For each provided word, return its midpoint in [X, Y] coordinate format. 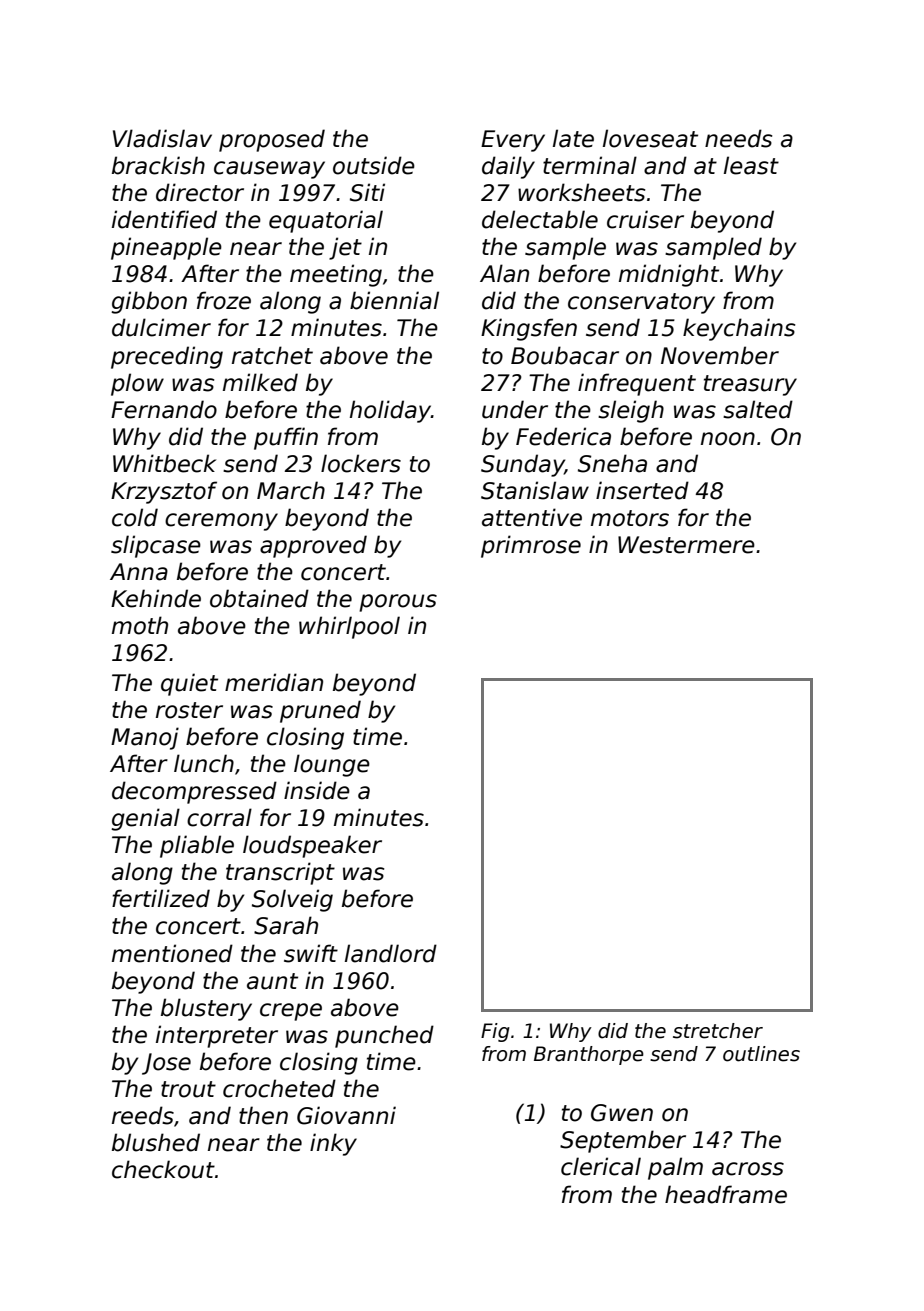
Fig [495, 1032]
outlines [761, 1054]
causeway [269, 170]
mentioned [172, 953]
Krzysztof [164, 492]
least [751, 165]
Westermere [686, 545]
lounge [332, 765]
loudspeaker [312, 846]
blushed [156, 1142]
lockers [361, 463]
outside [374, 165]
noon [728, 439]
